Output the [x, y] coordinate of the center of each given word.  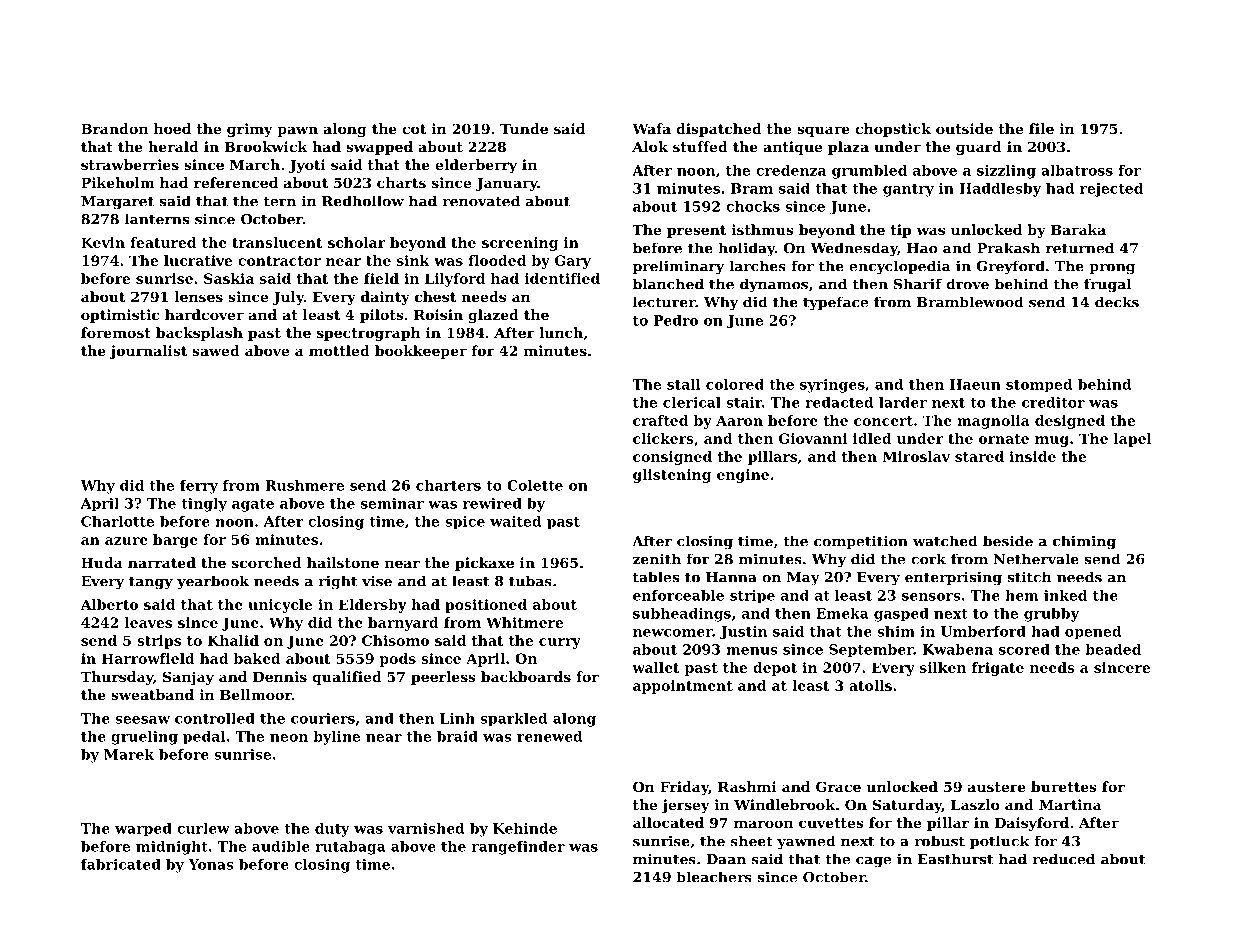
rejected [1111, 190]
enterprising [953, 578]
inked [1065, 595]
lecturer [664, 302]
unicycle [280, 606]
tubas [530, 581]
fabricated [121, 864]
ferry [199, 487]
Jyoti [307, 166]
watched [945, 541]
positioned [486, 606]
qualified [347, 678]
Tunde [524, 128]
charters [448, 485]
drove [967, 284]
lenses [199, 296]
